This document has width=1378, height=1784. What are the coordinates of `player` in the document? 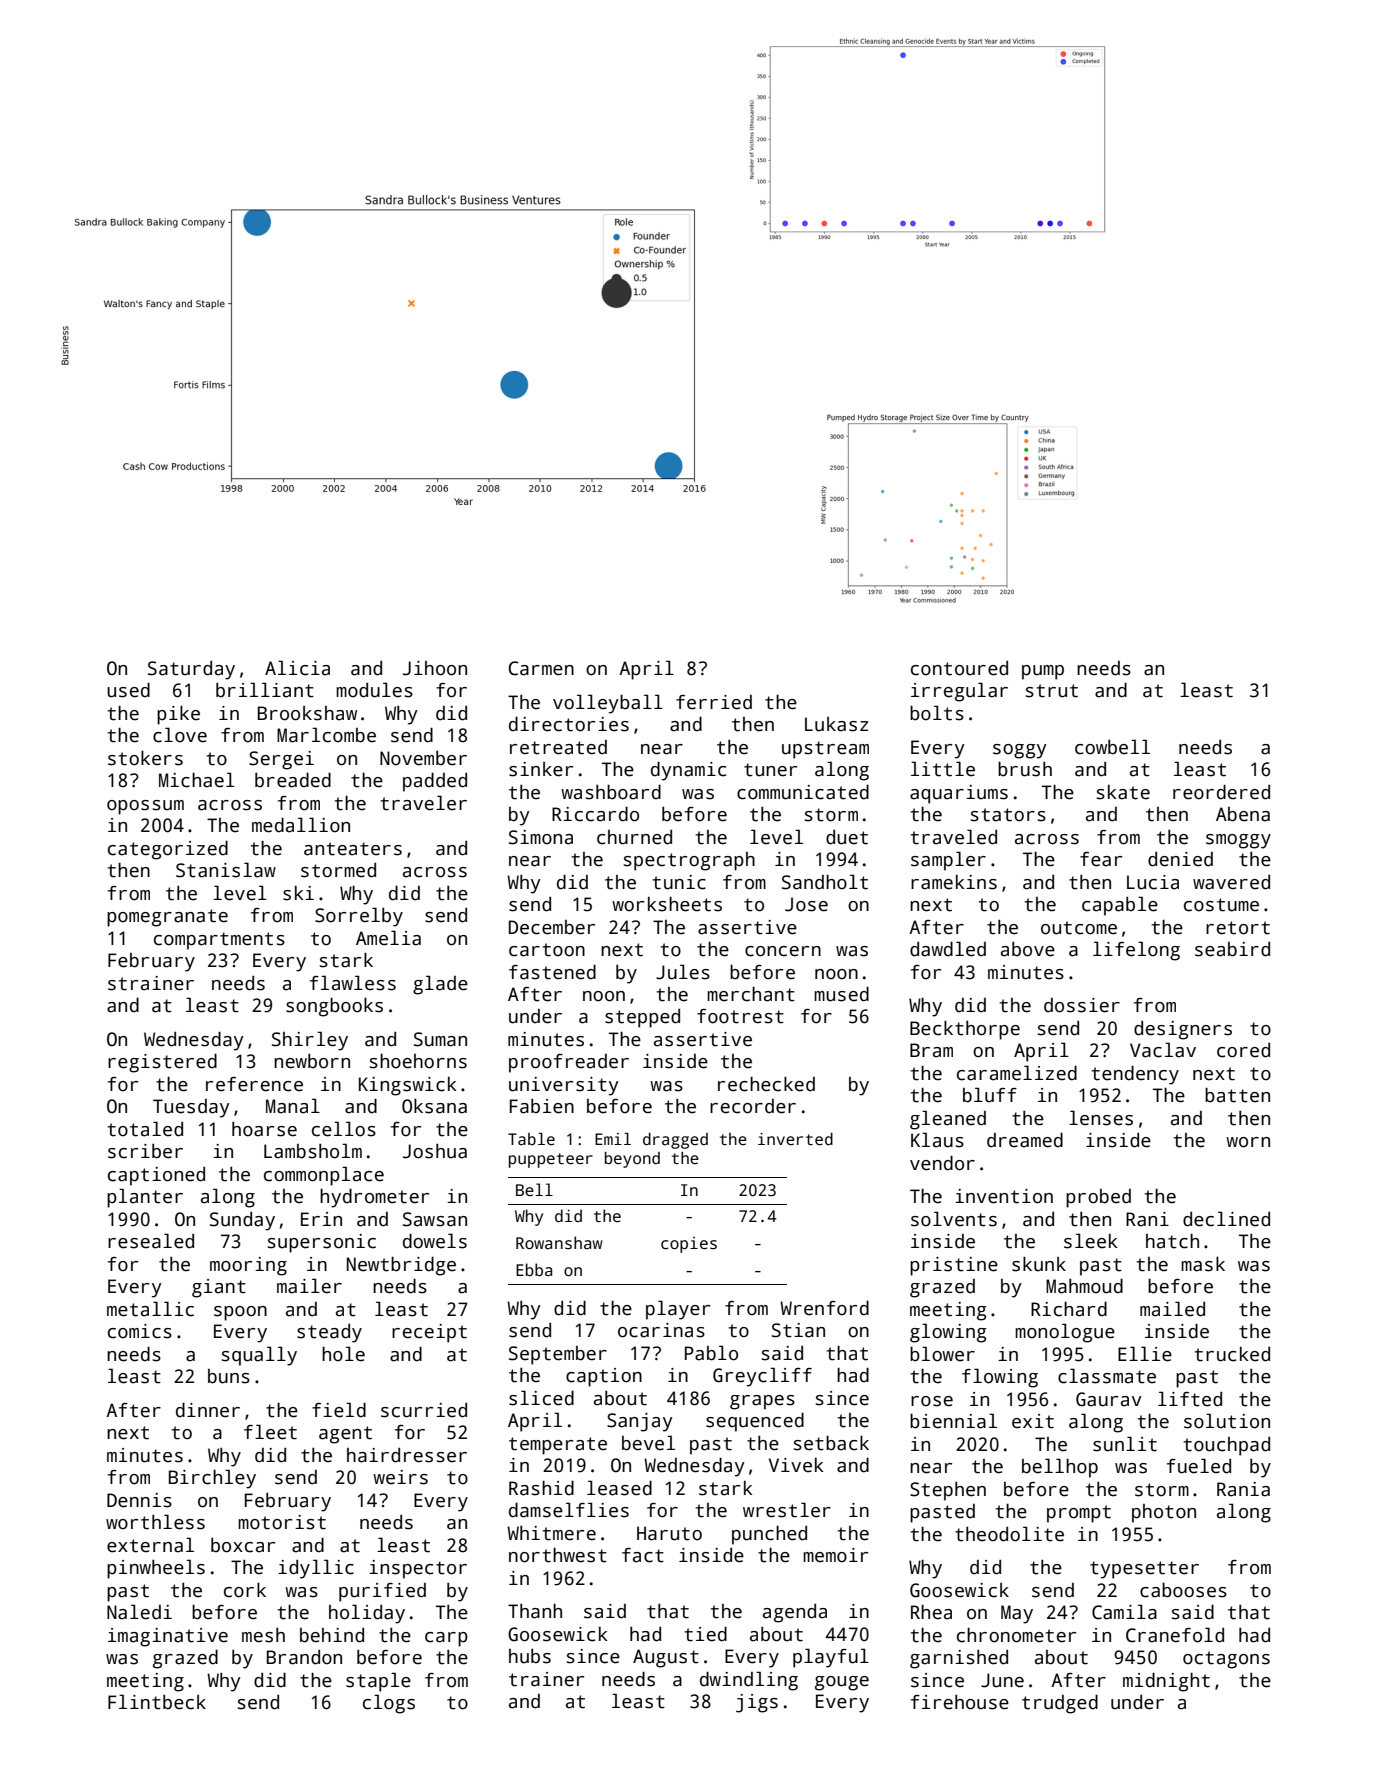 It's located at (678, 1310).
